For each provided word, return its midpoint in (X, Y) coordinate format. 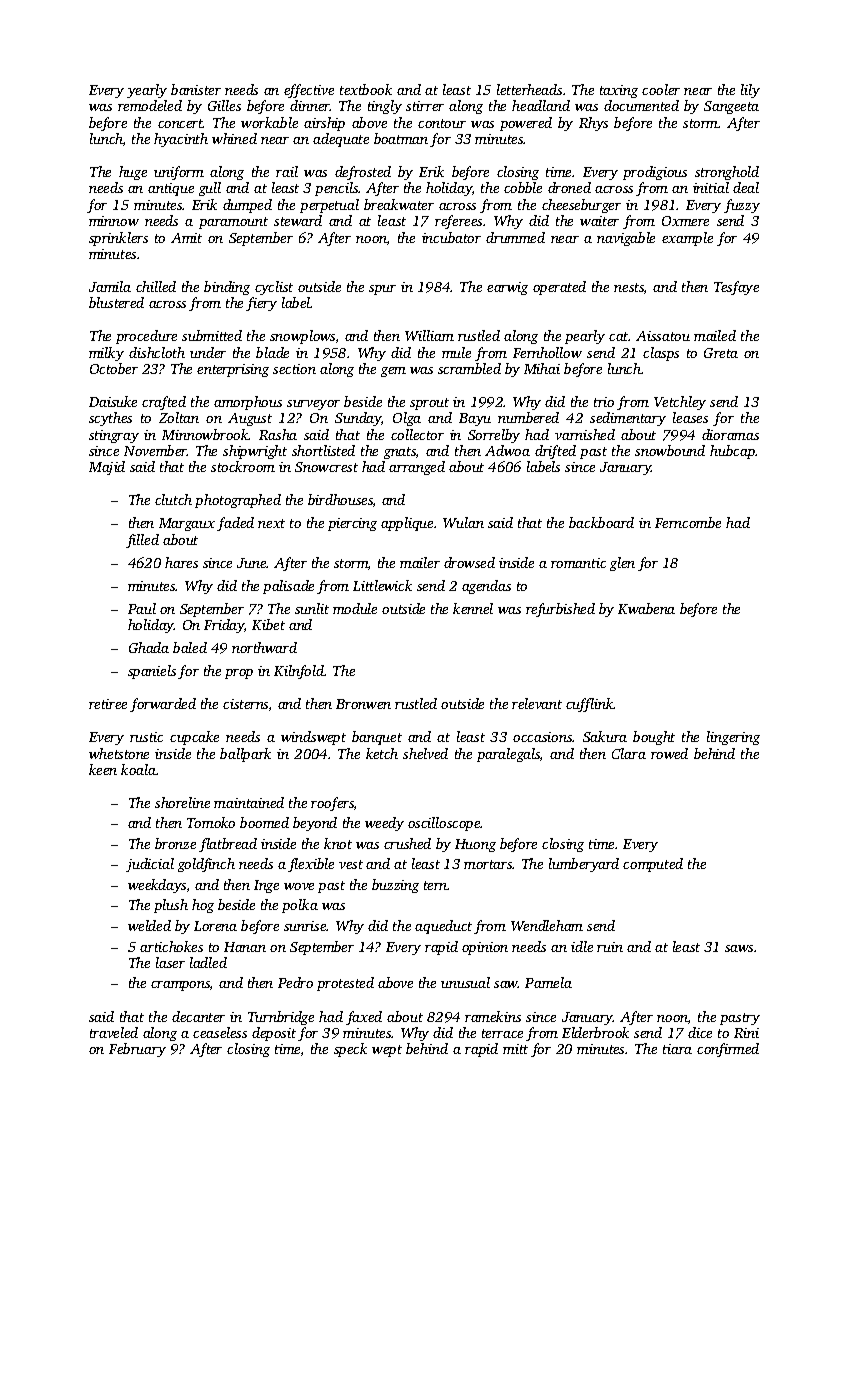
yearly (147, 91)
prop (239, 674)
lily (750, 91)
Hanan (245, 947)
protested (345, 984)
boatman (401, 138)
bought (654, 738)
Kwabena (646, 608)
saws (739, 948)
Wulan (463, 522)
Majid (107, 468)
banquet (377, 738)
